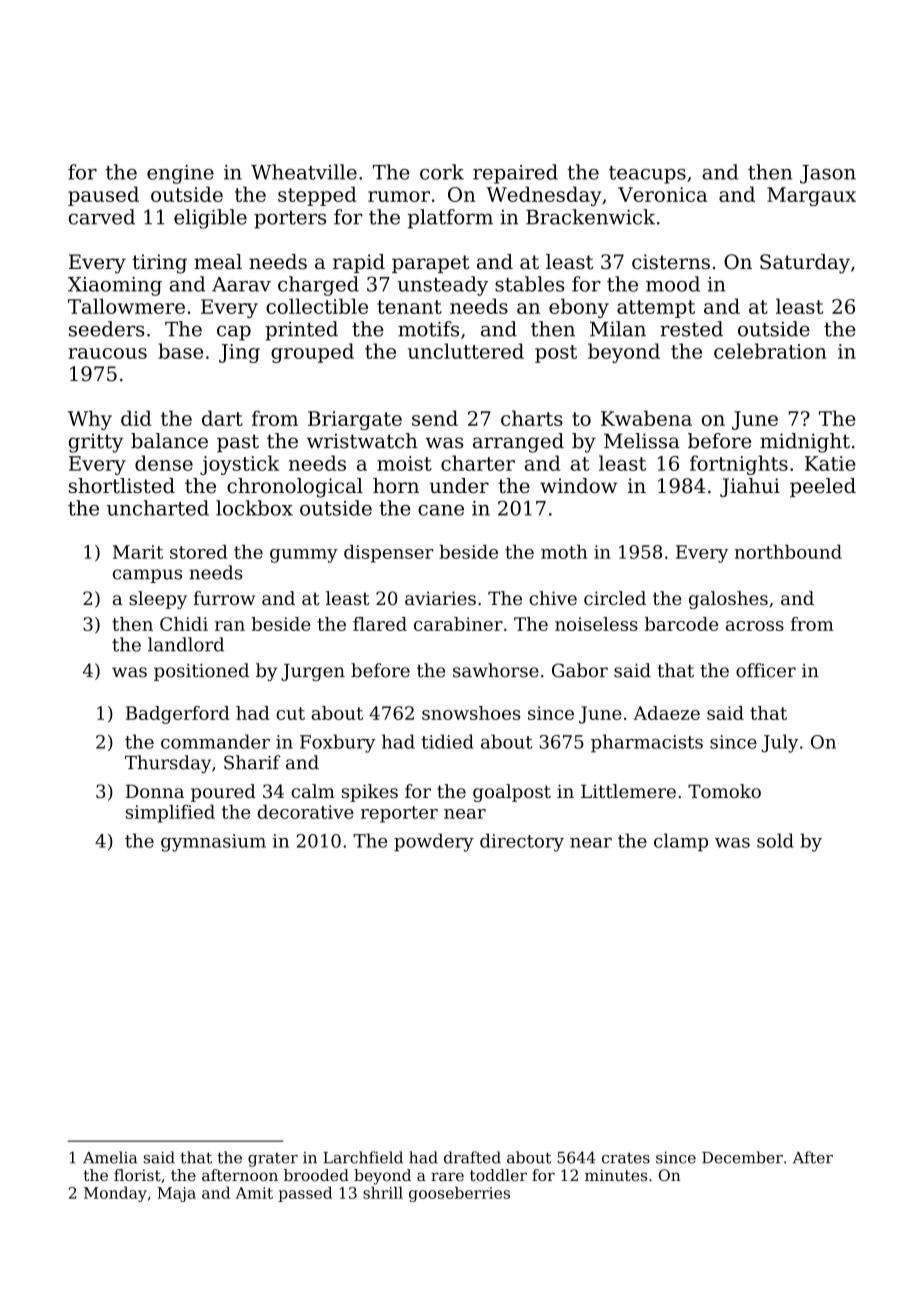 The height and width of the screenshot is (1311, 924). Describe the element at coordinates (252, 762) in the screenshot. I see `Sharif` at that location.
